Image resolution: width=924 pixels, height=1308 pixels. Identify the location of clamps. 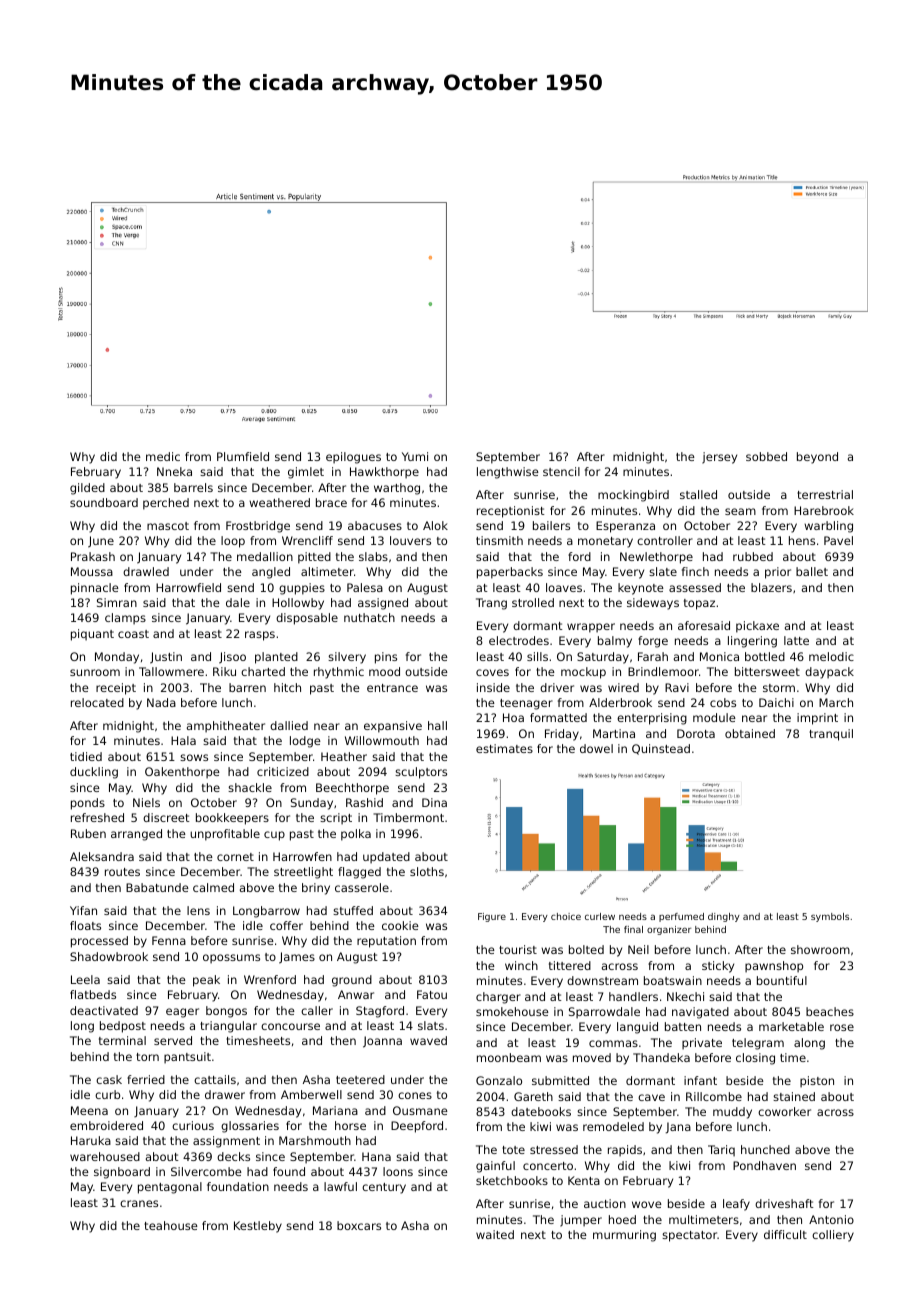
(125, 619).
